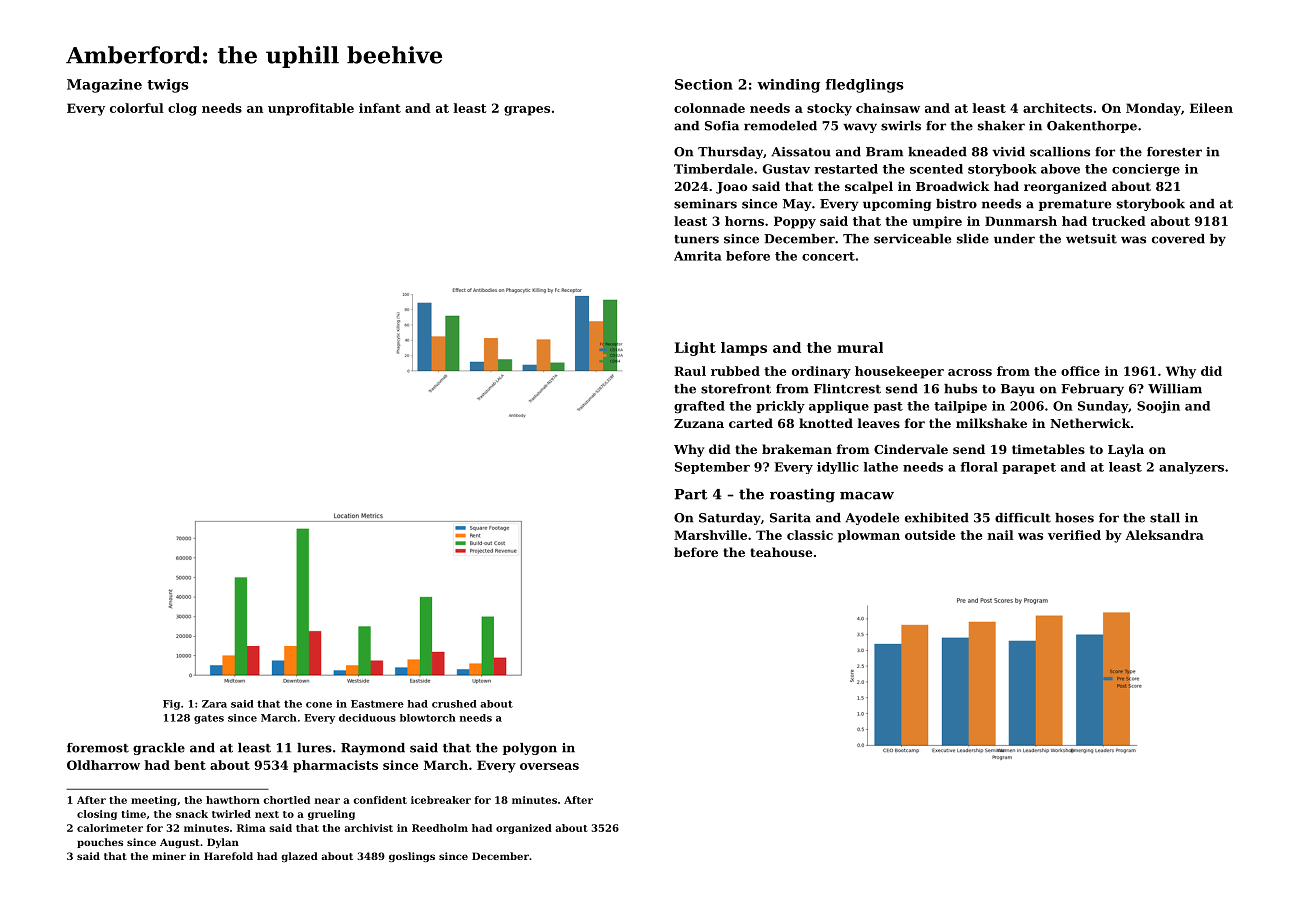 The width and height of the page is (1308, 924). Describe the element at coordinates (1211, 108) in the page. I see `Eileen` at that location.
